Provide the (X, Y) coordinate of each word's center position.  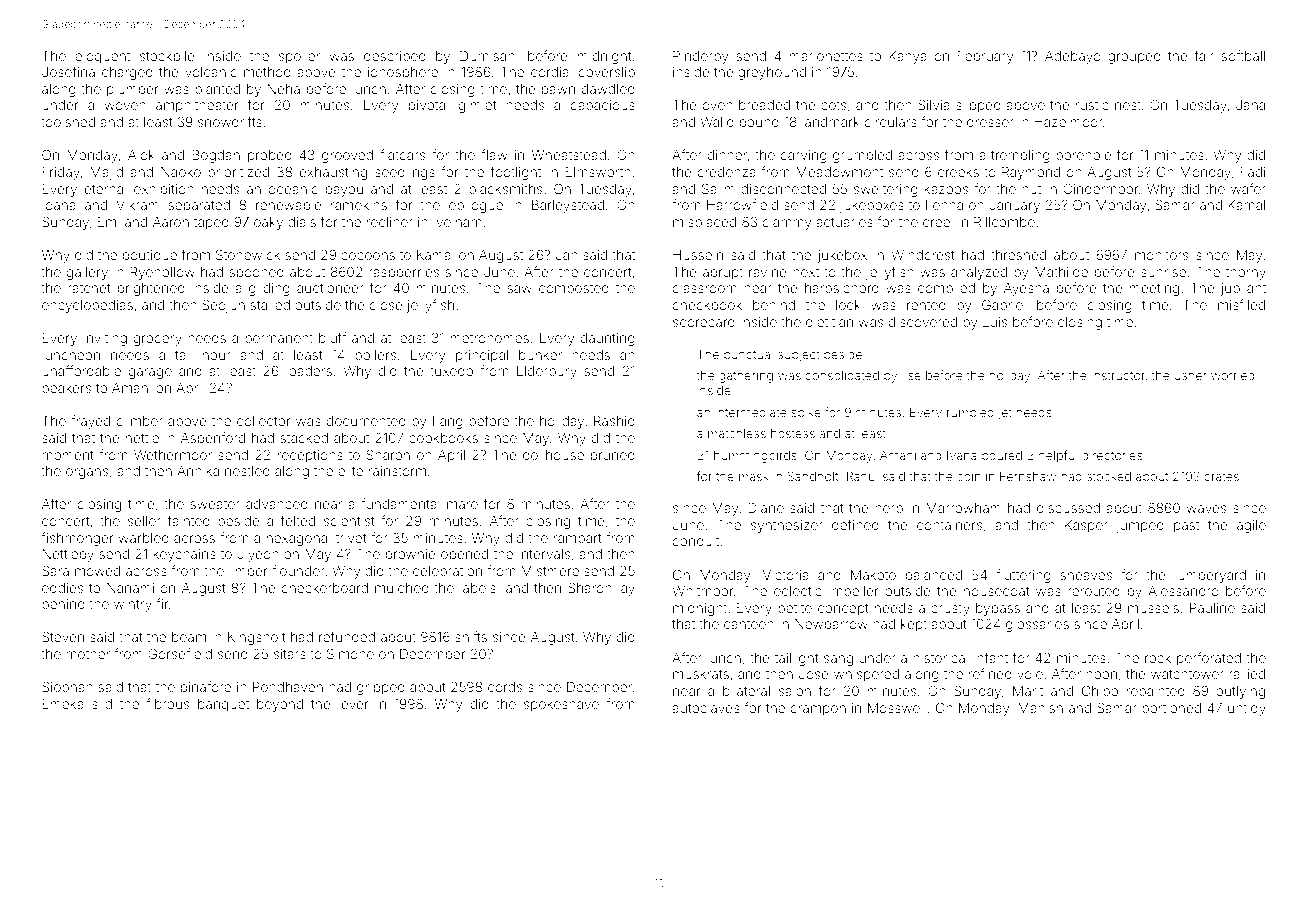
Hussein (698, 255)
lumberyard (1210, 576)
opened (464, 555)
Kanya (908, 57)
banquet (223, 705)
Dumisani (489, 56)
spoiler (299, 57)
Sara (55, 570)
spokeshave (561, 705)
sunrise (1163, 272)
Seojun (223, 306)
